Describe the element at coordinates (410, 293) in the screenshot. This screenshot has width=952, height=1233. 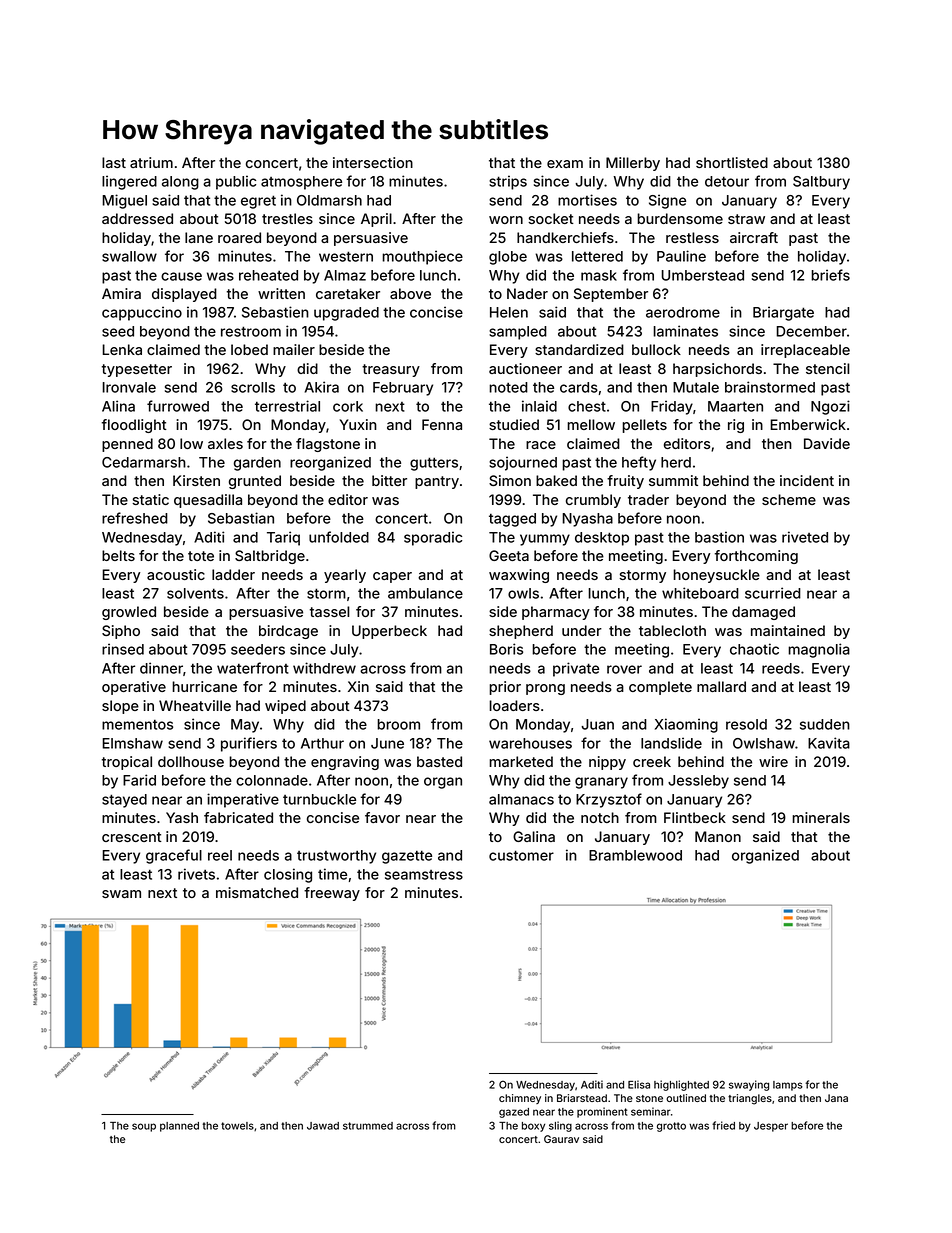
I see `above` at that location.
